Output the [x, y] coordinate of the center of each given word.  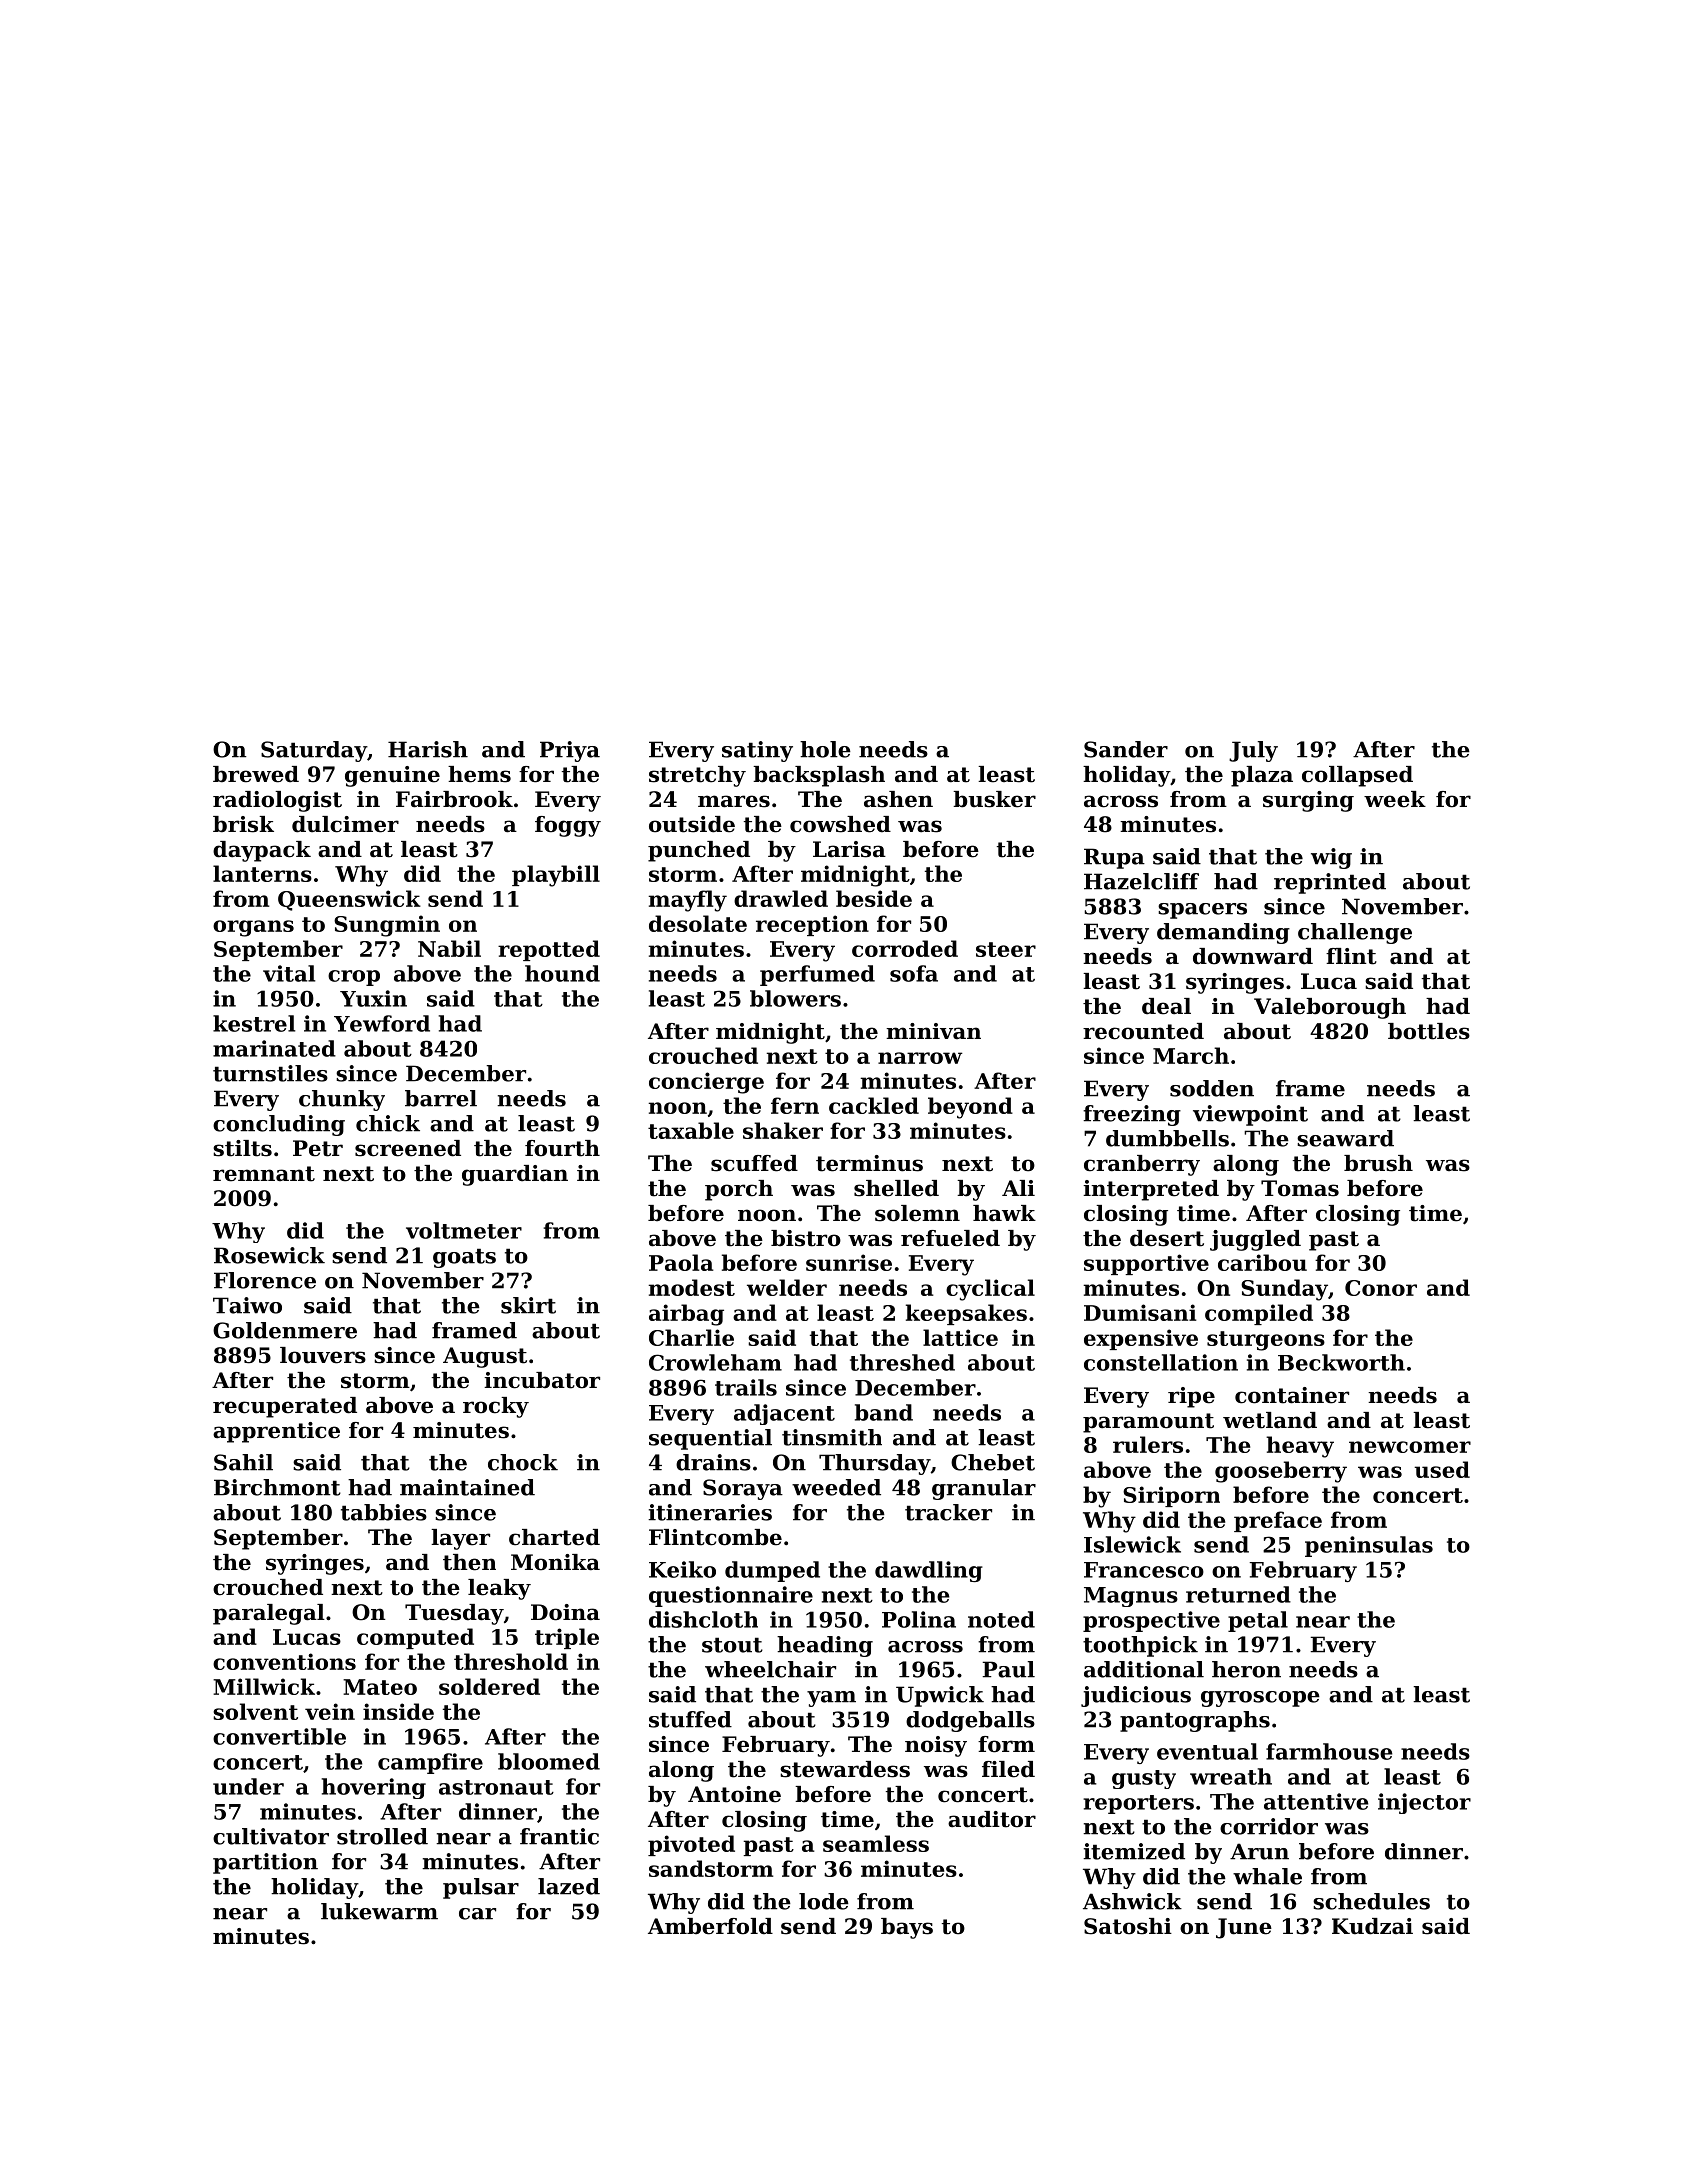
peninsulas [1369, 1546]
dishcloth [703, 1619]
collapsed [1357, 776]
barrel [441, 1098]
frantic [559, 1836]
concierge [706, 1083]
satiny [757, 751]
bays [907, 1928]
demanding [1223, 933]
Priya [570, 751]
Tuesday [454, 1614]
